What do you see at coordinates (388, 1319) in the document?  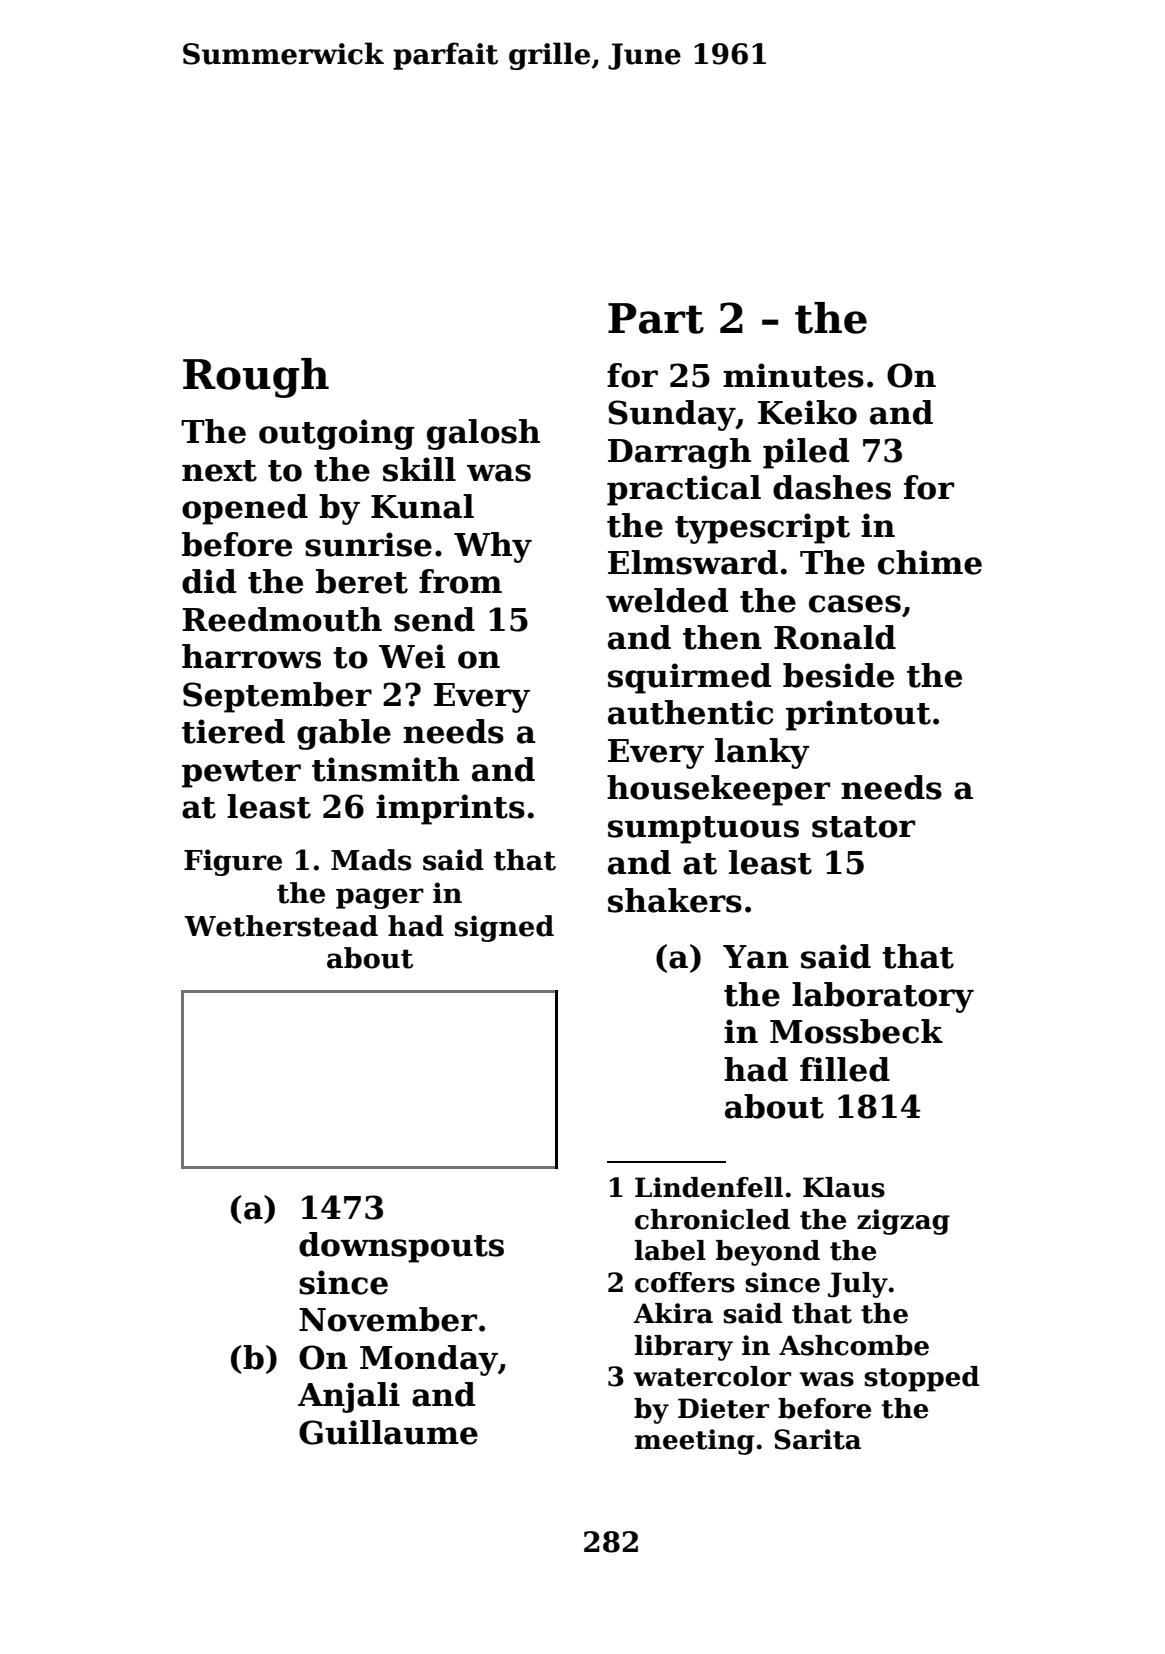 I see `November` at bounding box center [388, 1319].
